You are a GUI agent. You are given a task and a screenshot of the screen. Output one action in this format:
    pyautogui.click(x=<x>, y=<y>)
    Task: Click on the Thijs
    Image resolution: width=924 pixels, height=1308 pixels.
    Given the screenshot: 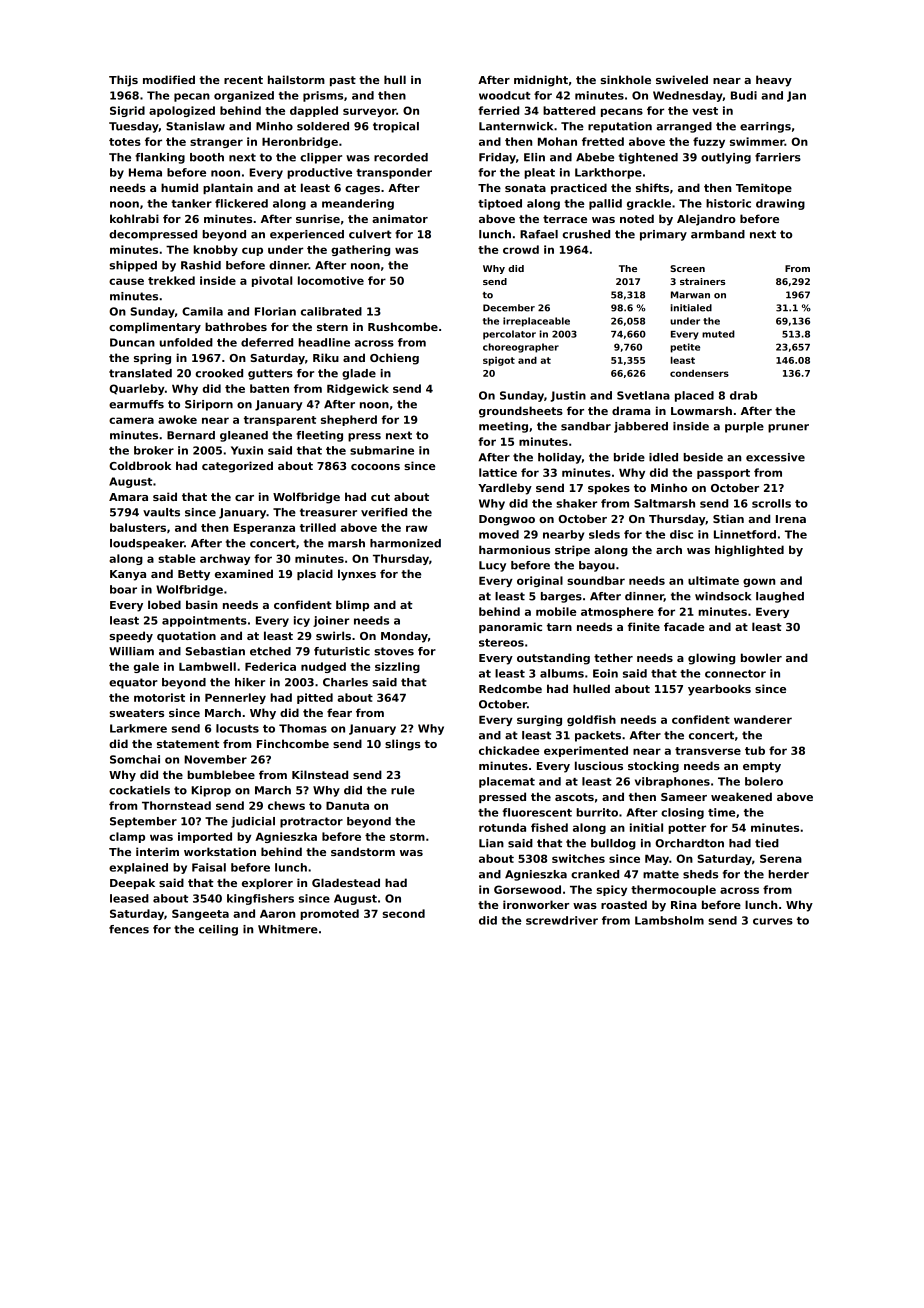 What is the action you would take?
    pyautogui.click(x=123, y=81)
